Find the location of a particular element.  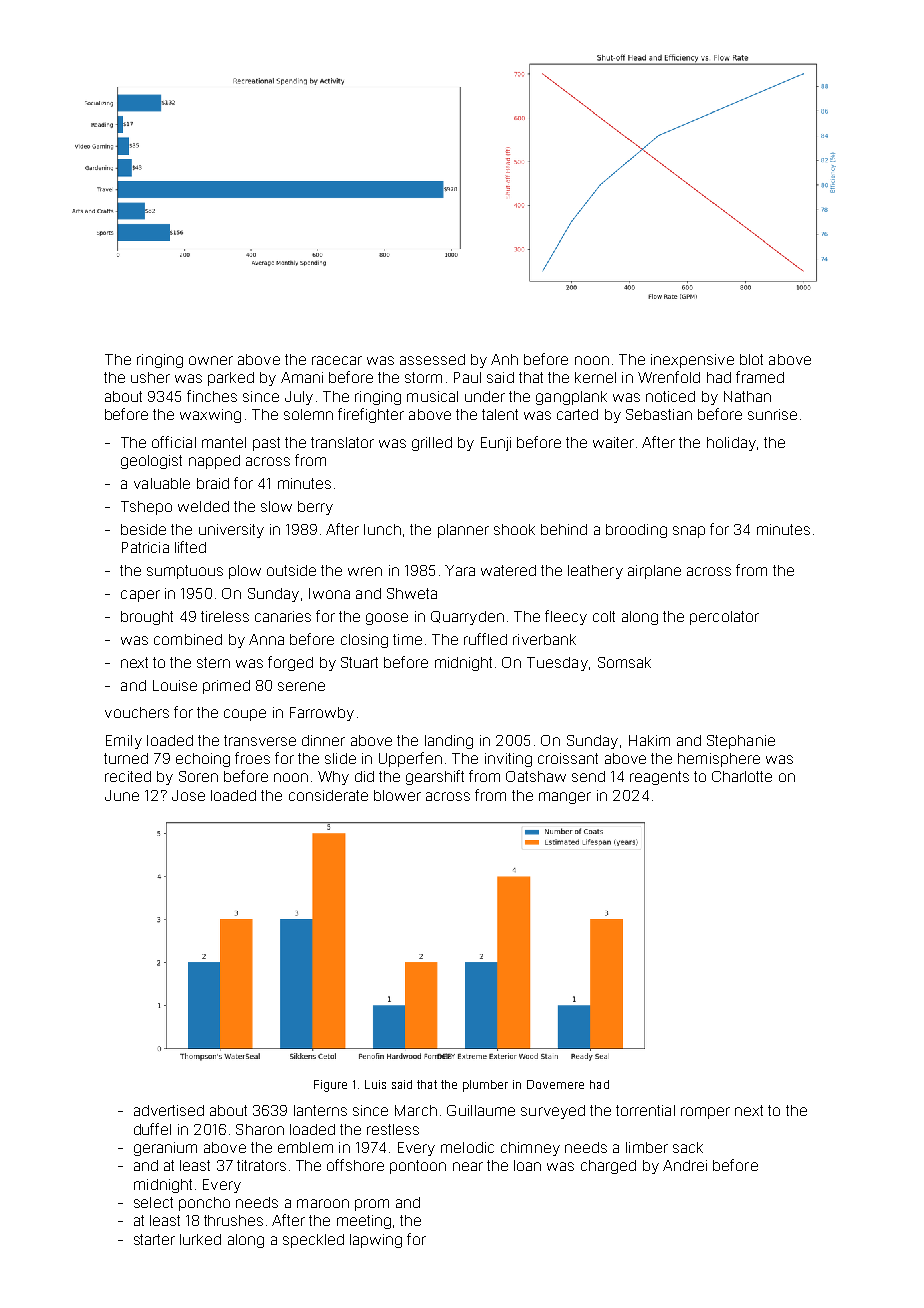

Dovemere is located at coordinates (555, 1084).
